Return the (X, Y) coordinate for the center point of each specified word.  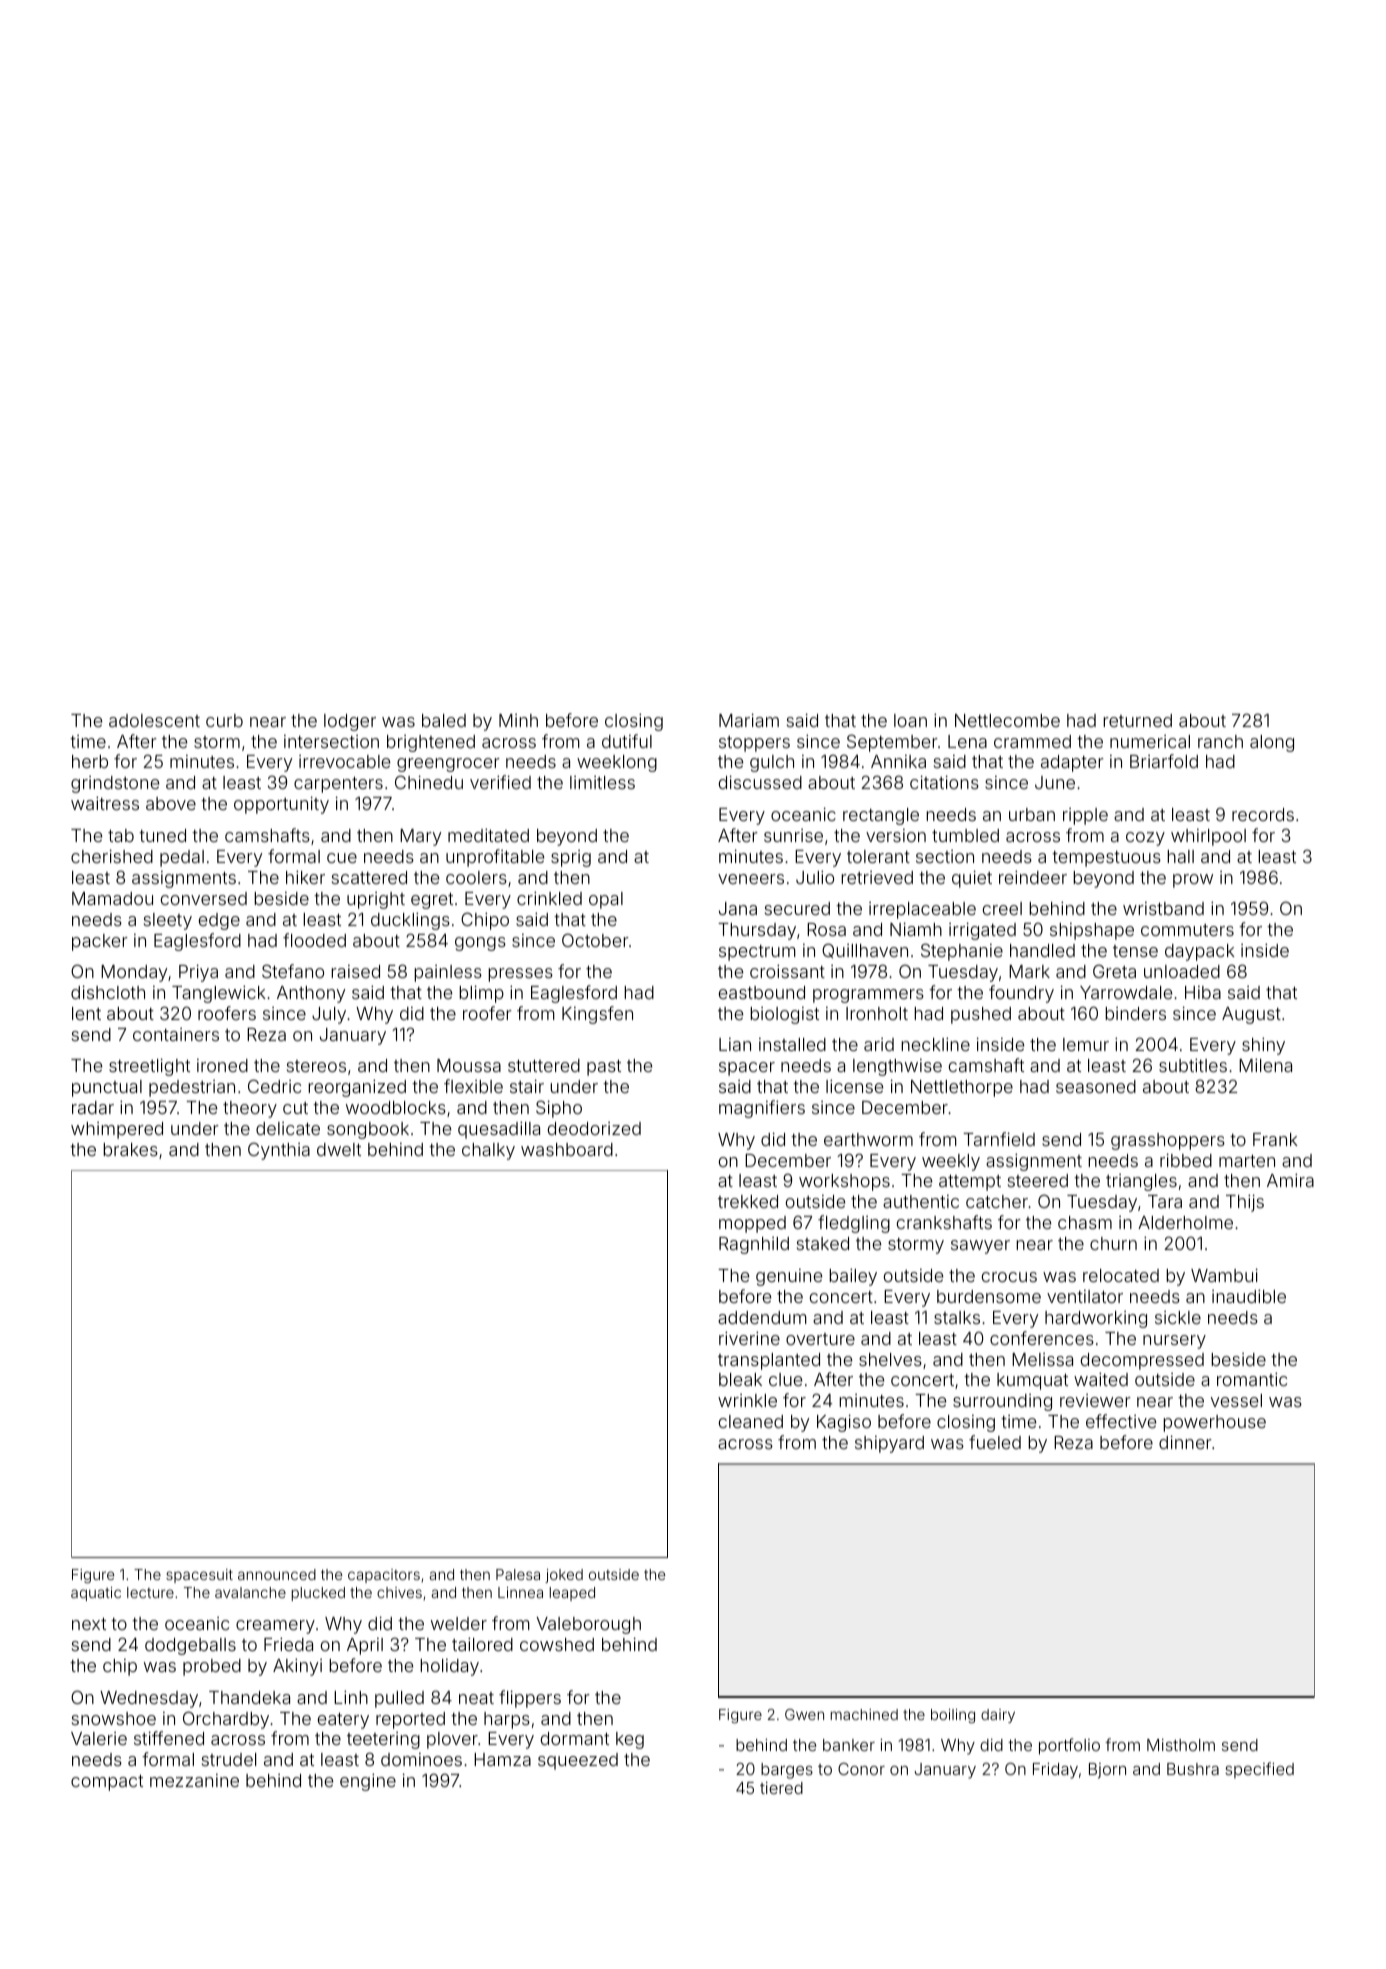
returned (1137, 720)
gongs (480, 944)
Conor (861, 1769)
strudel (229, 1759)
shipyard (889, 1444)
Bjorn (1107, 1771)
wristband (1163, 908)
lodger (350, 722)
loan (910, 720)
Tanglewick (219, 994)
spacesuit (199, 1576)
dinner (1185, 1442)
